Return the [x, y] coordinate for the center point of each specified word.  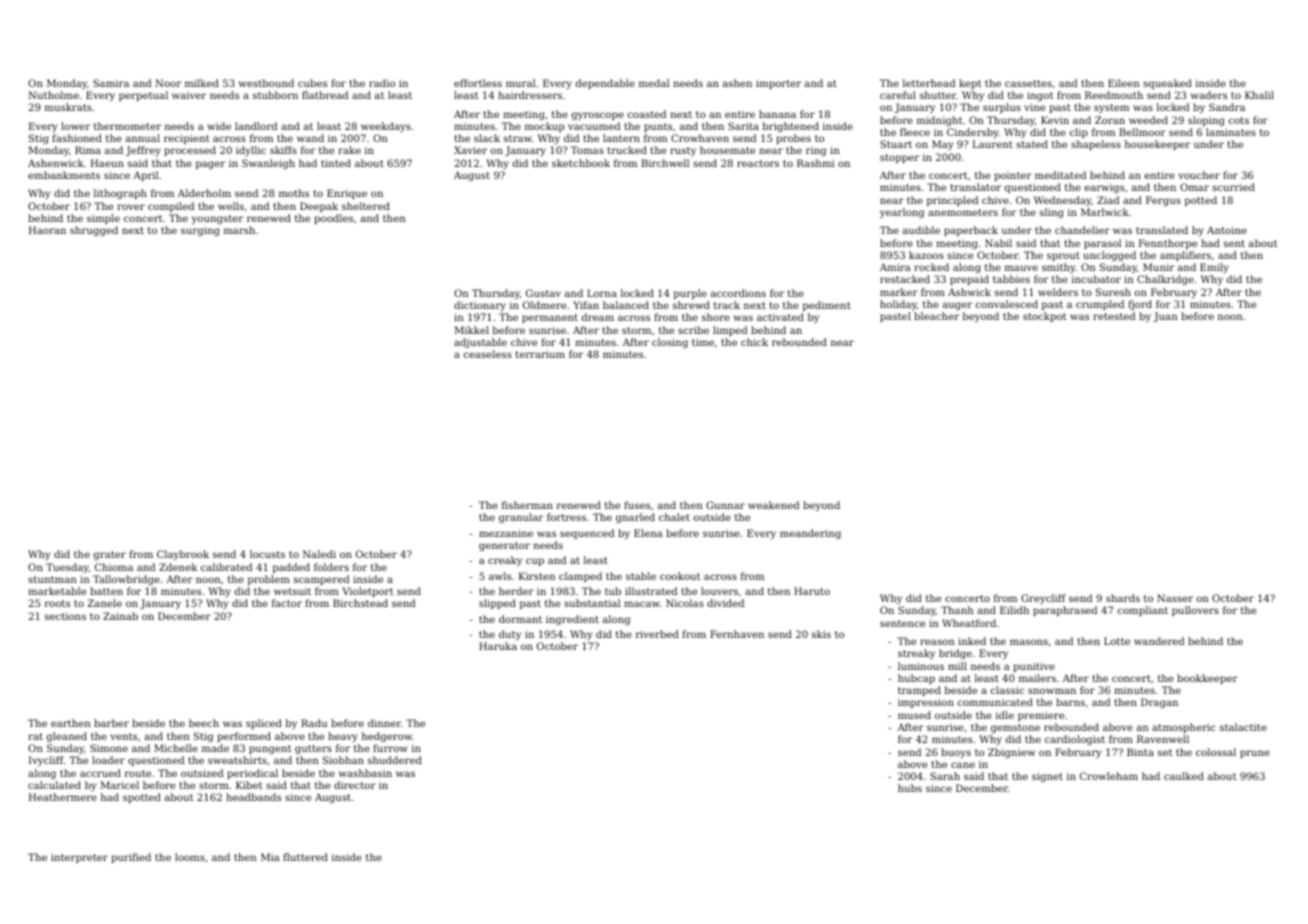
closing [670, 343]
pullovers [1195, 611]
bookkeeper [1207, 679]
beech [204, 723]
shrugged [94, 231]
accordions [738, 293]
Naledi [319, 554]
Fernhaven [737, 634]
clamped [580, 577]
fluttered [305, 857]
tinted [336, 163]
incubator [1096, 279]
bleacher [936, 316]
